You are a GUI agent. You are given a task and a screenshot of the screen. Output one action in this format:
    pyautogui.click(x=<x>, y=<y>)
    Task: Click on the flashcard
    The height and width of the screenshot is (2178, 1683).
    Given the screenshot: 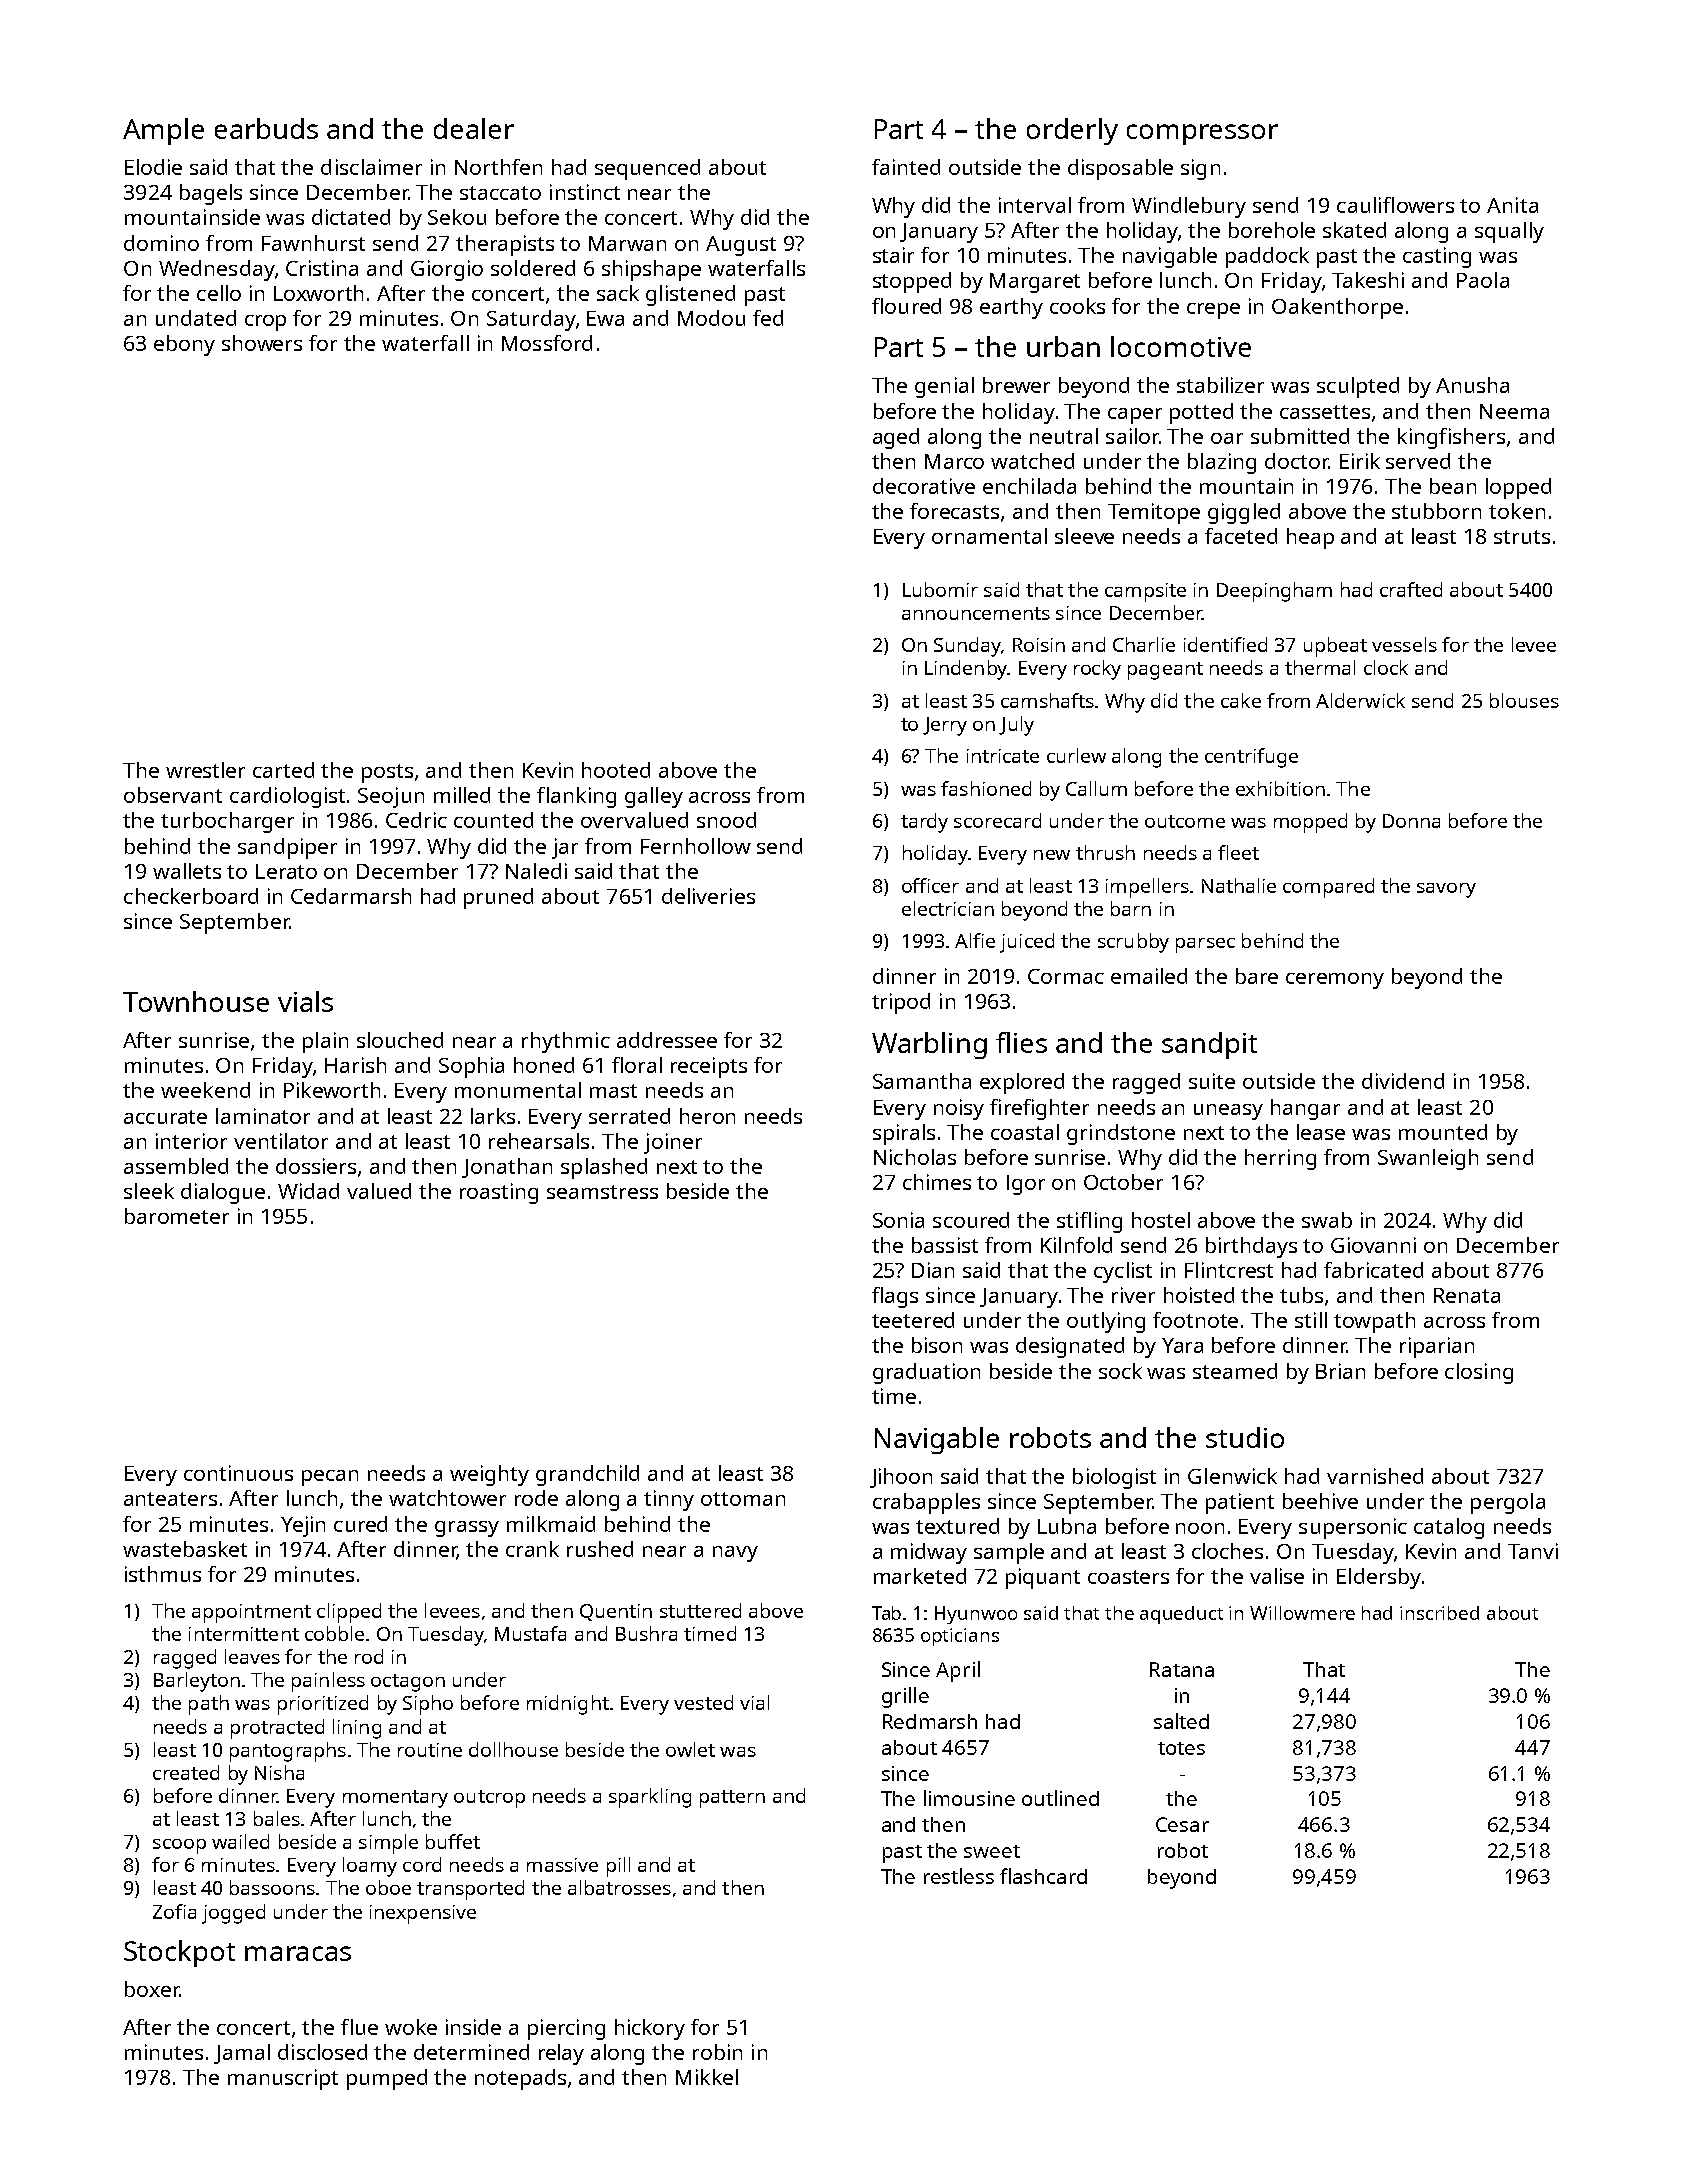 What is the action you would take?
    pyautogui.click(x=1043, y=1876)
